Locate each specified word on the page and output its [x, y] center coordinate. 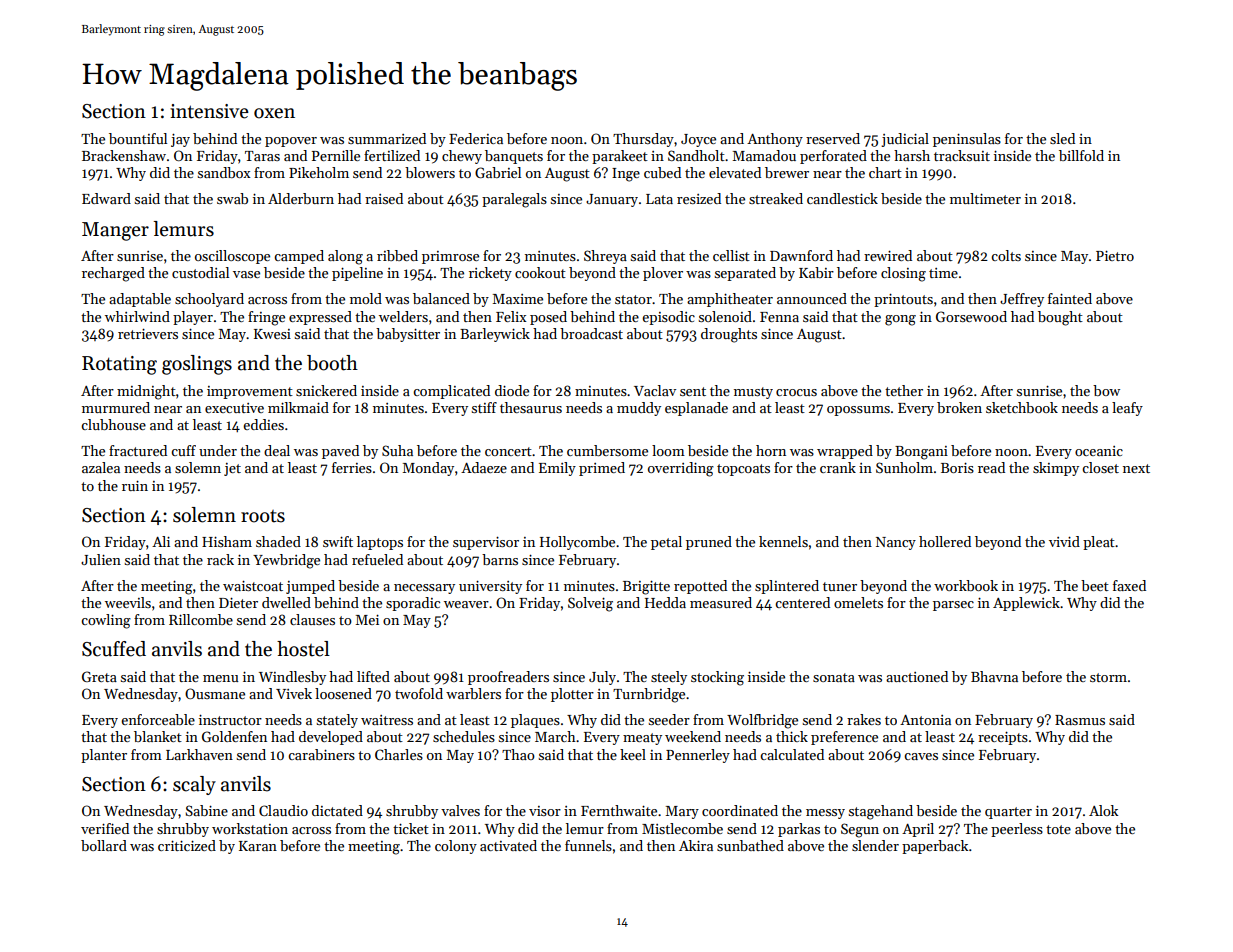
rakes [864, 719]
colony [456, 847]
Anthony [775, 140]
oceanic [1099, 451]
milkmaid [298, 407]
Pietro [1115, 255]
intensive [209, 111]
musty [753, 393]
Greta [99, 676]
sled [1062, 138]
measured [721, 602]
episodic [668, 318]
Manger [115, 231]
